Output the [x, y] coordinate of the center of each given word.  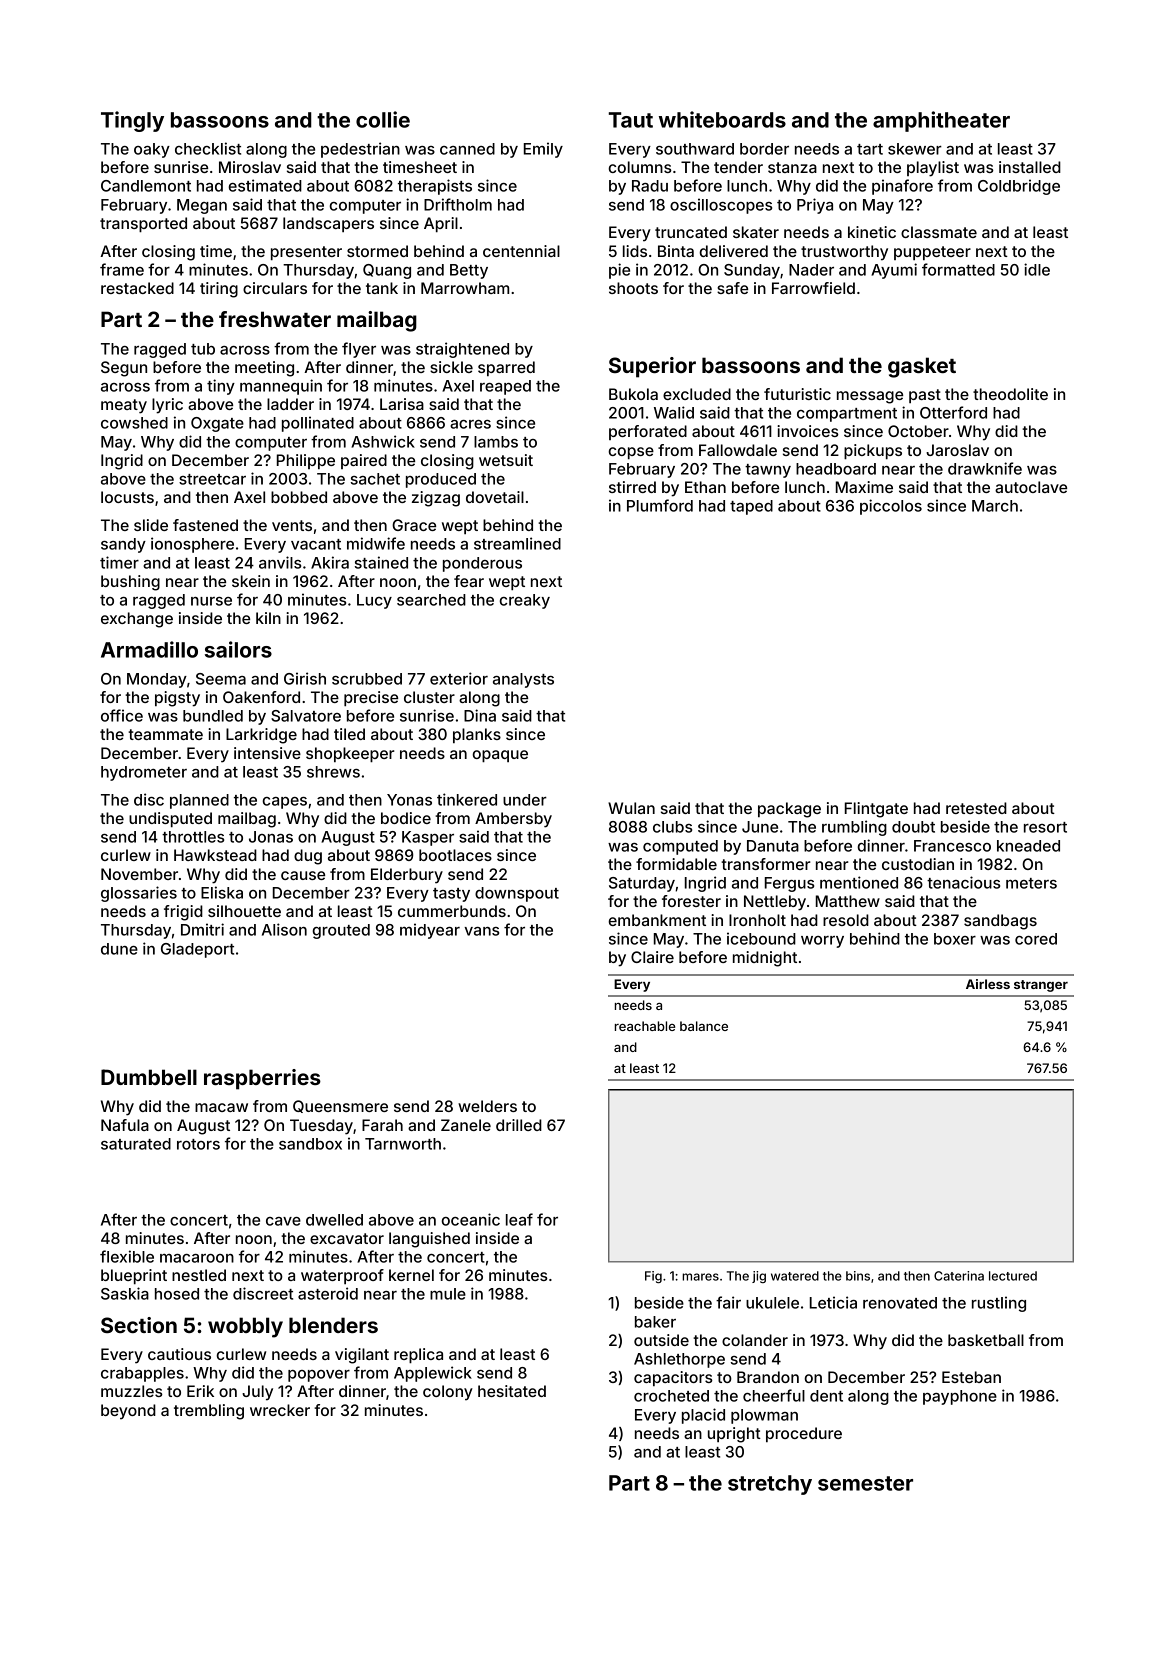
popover [319, 1376]
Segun [124, 369]
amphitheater [941, 121]
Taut [630, 120]
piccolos [891, 507]
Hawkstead [215, 855]
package [789, 810]
